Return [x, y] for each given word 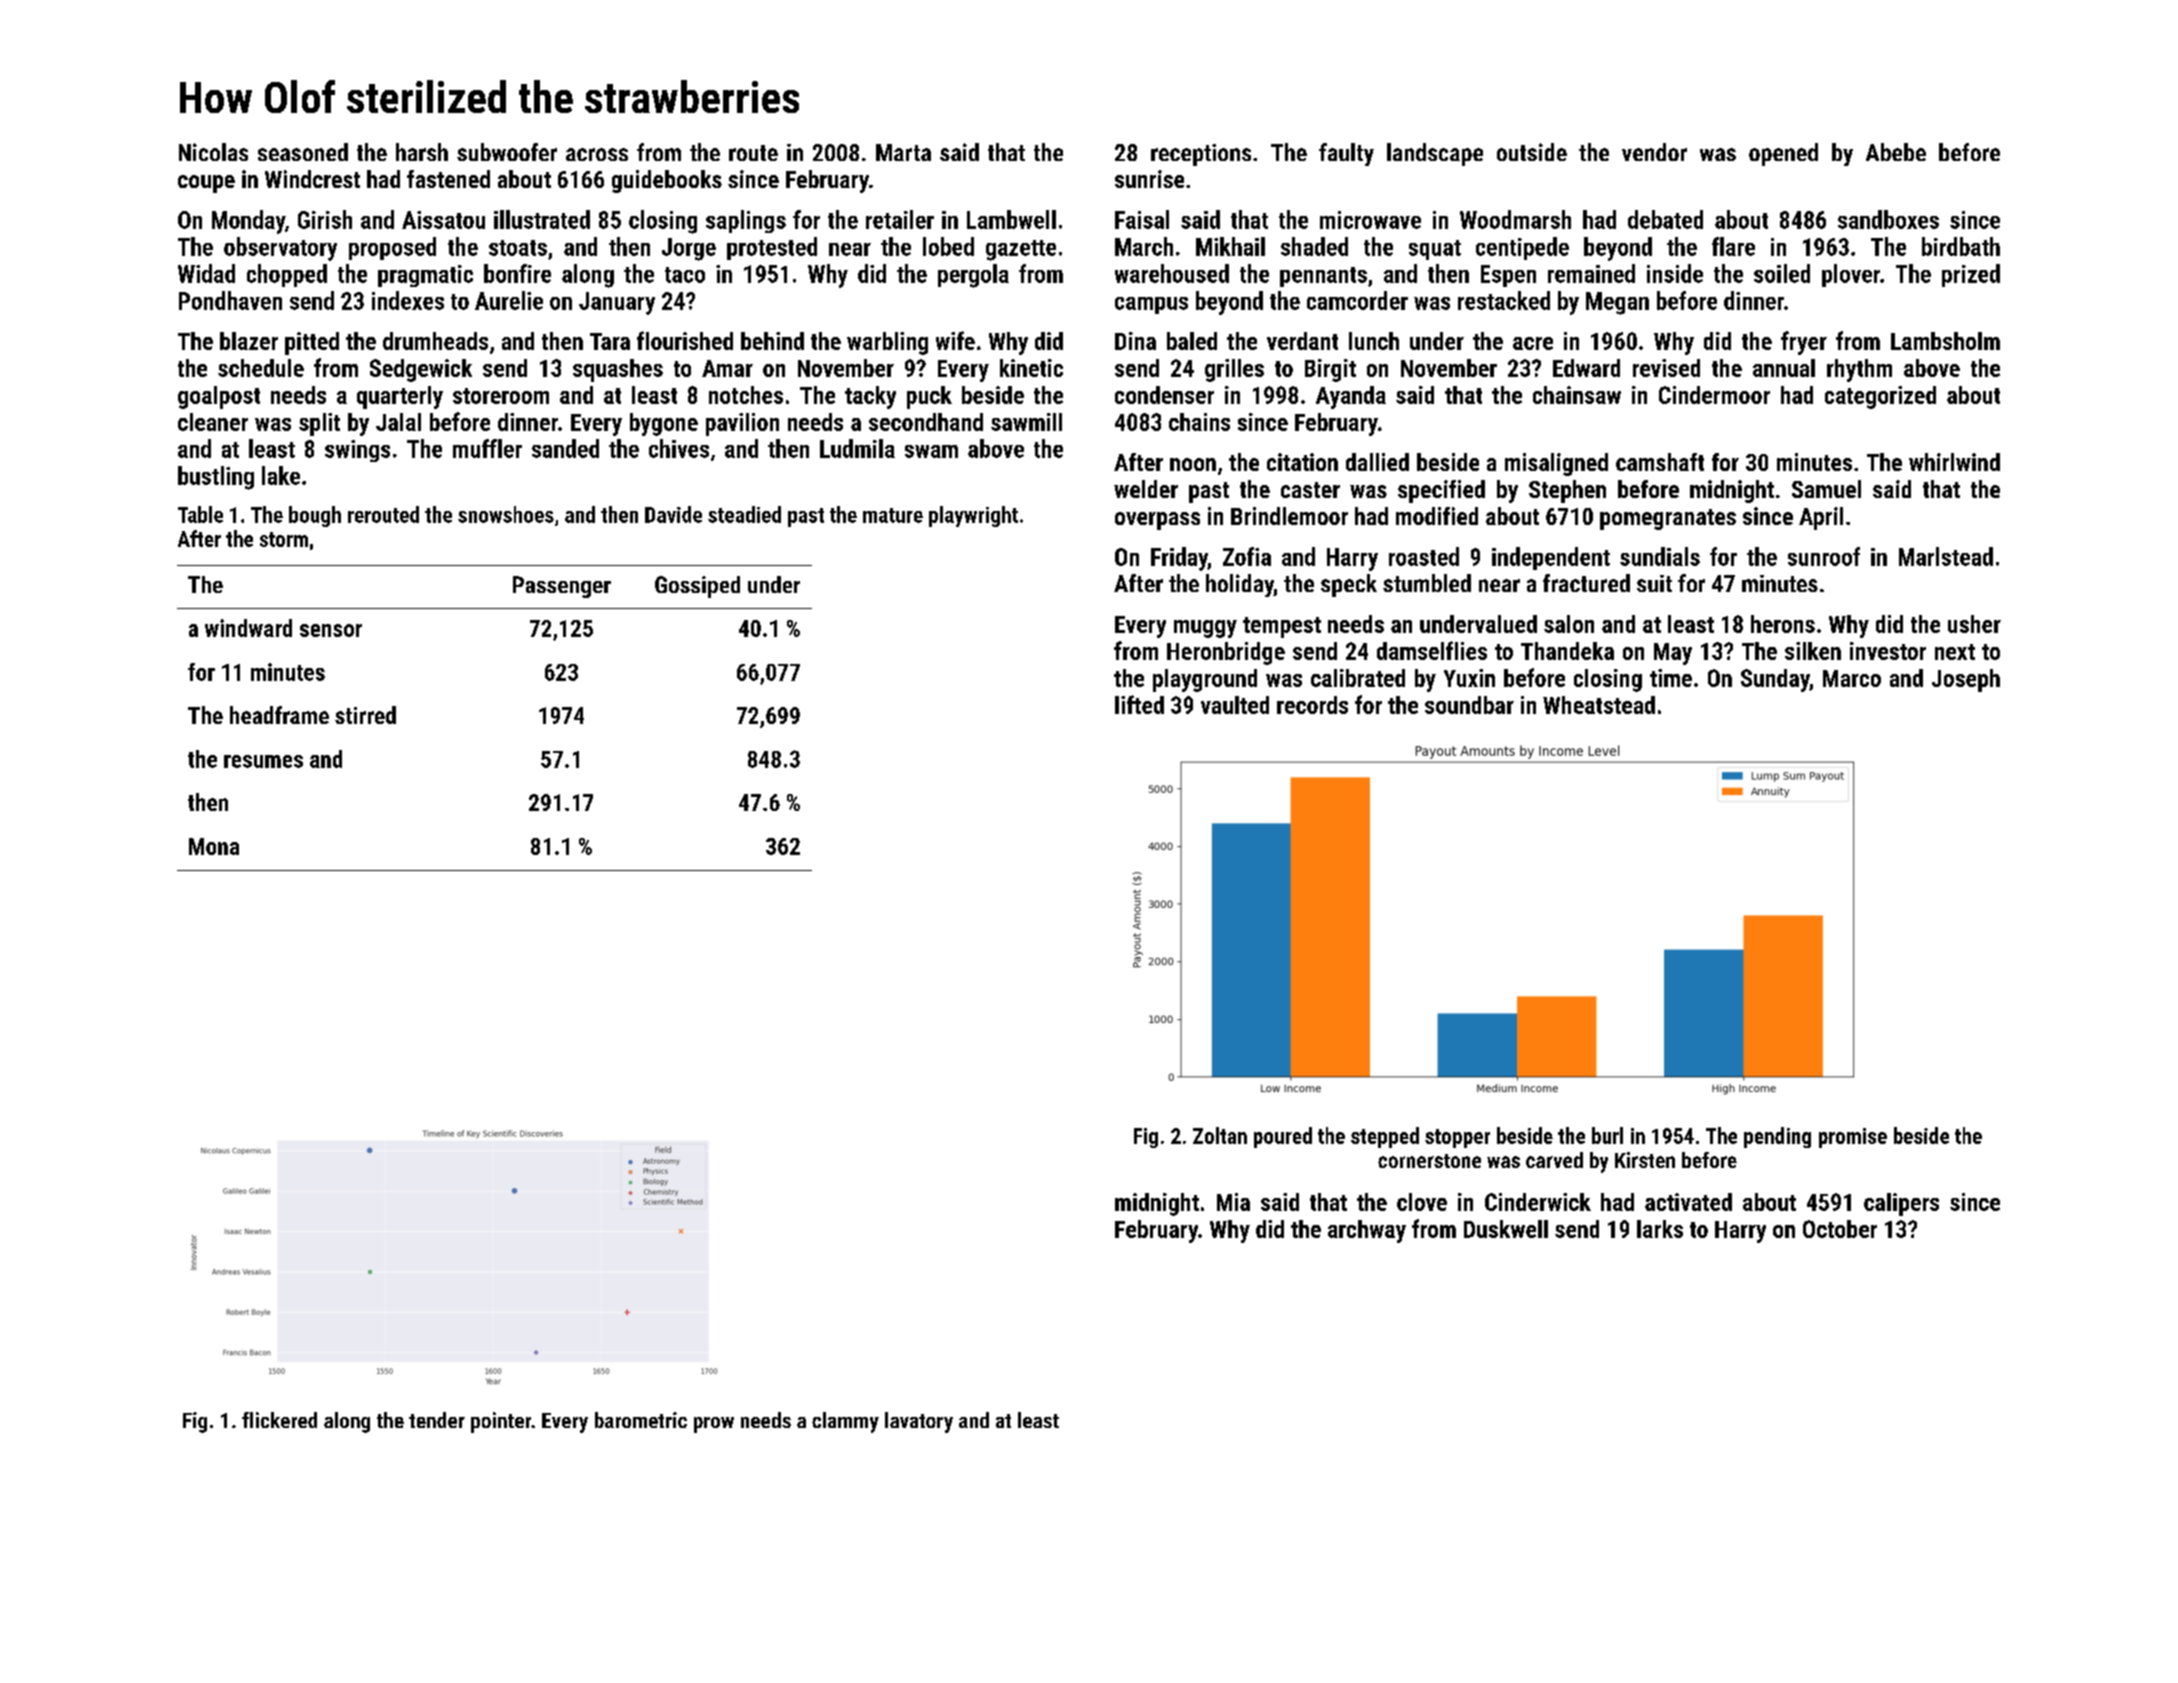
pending [1777, 1137]
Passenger [562, 587]
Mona [214, 846]
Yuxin [1469, 678]
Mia [1233, 1202]
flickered [279, 1420]
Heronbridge [1226, 653]
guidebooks [667, 181]
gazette [1021, 250]
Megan [1617, 303]
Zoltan [1220, 1135]
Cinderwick [1538, 1202]
